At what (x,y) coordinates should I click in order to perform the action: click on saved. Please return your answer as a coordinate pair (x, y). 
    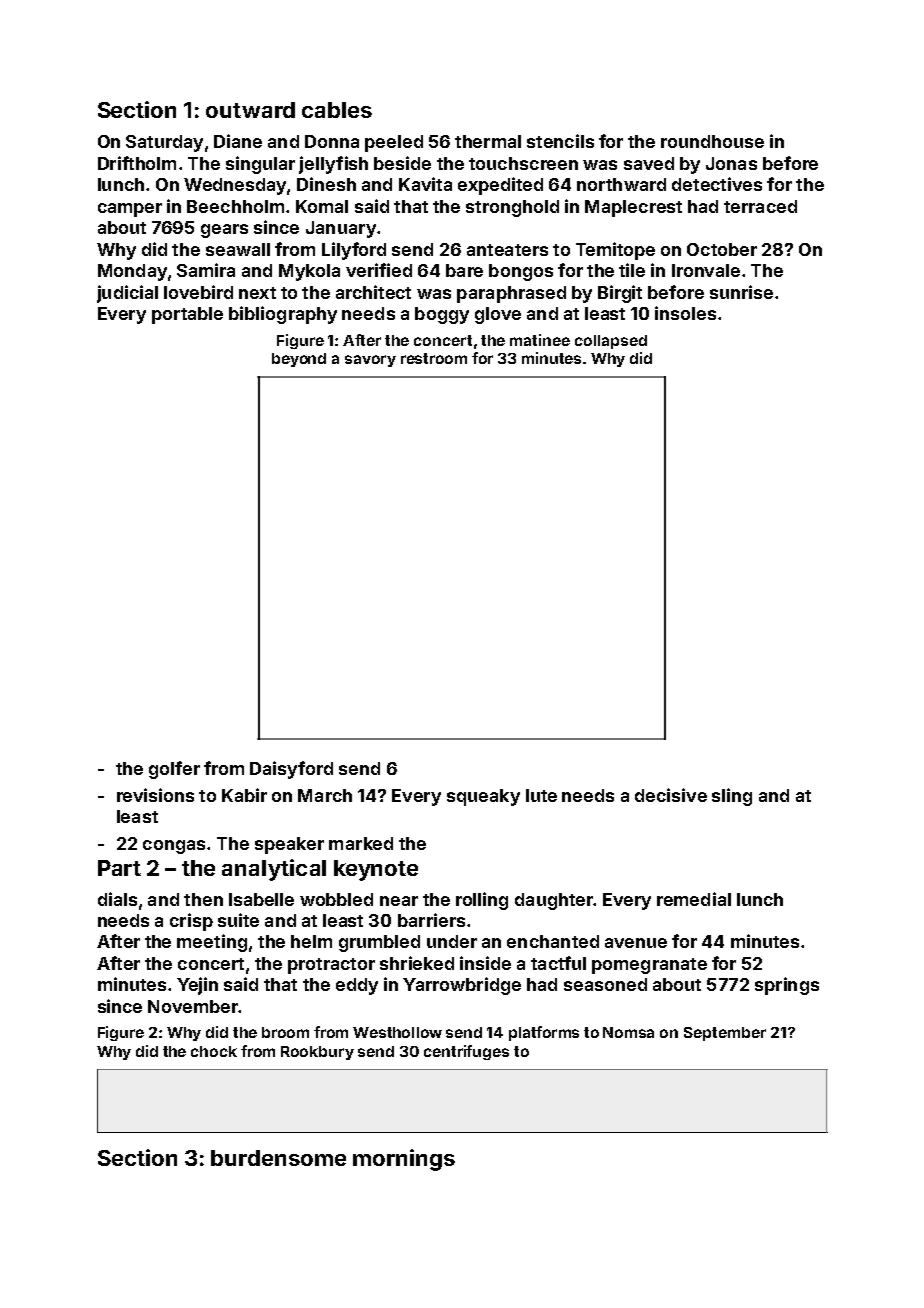
    Looking at the image, I should click on (649, 163).
